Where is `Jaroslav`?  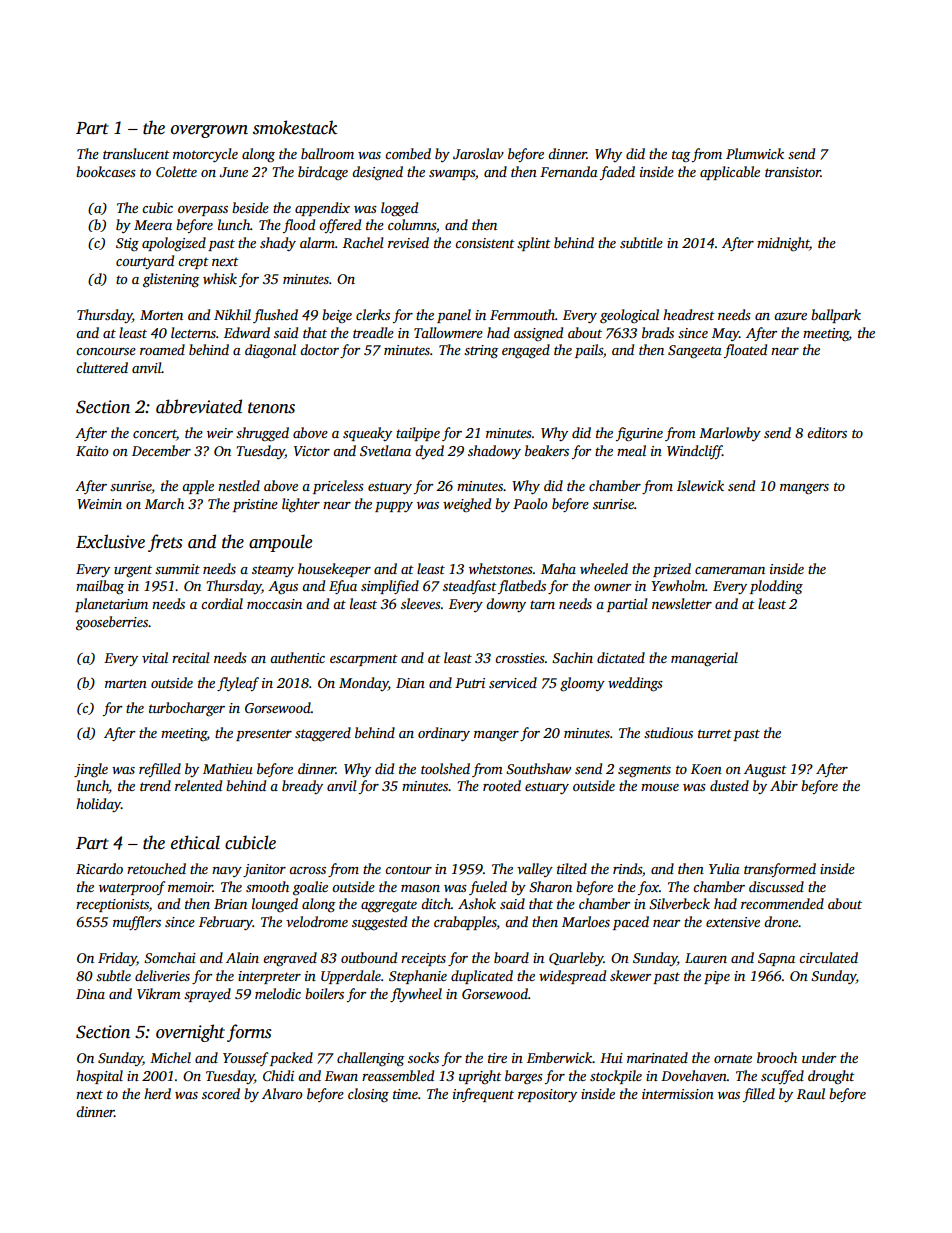
Jaroslav is located at coordinates (478, 153).
